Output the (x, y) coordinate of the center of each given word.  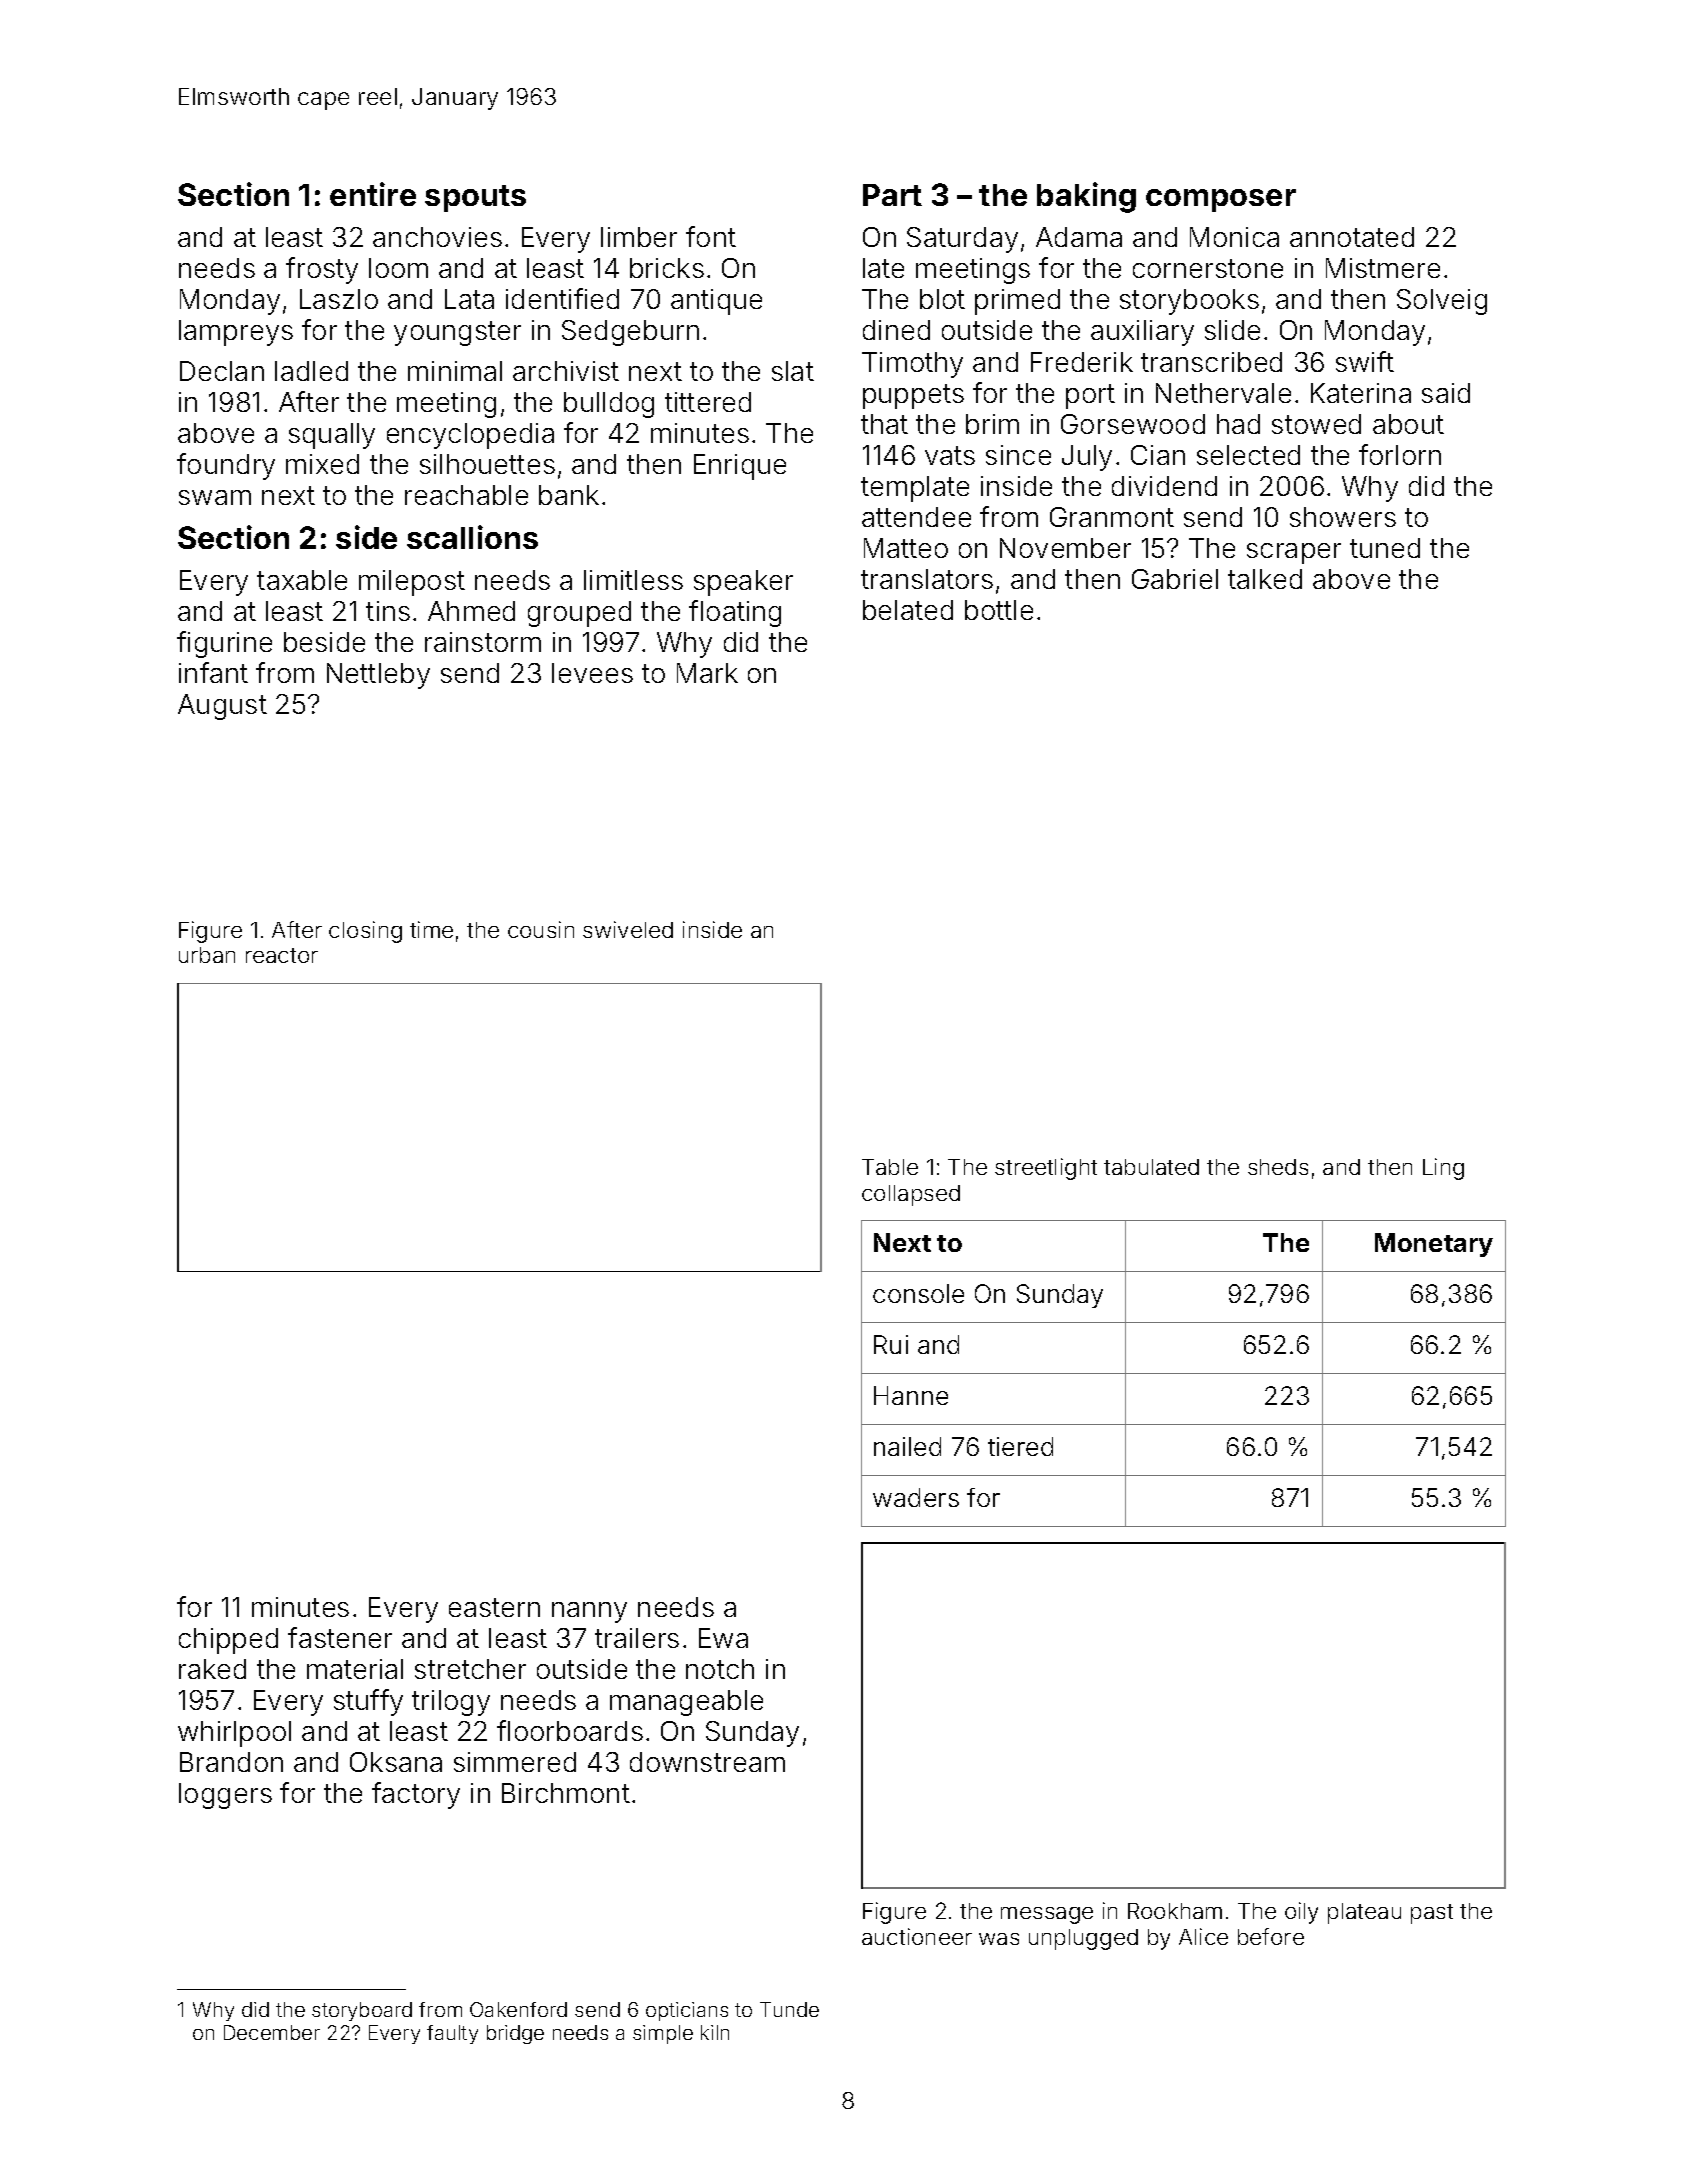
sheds (1278, 1167)
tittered (708, 402)
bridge (515, 2034)
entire (373, 194)
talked (1265, 579)
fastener (340, 1637)
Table (890, 1167)
